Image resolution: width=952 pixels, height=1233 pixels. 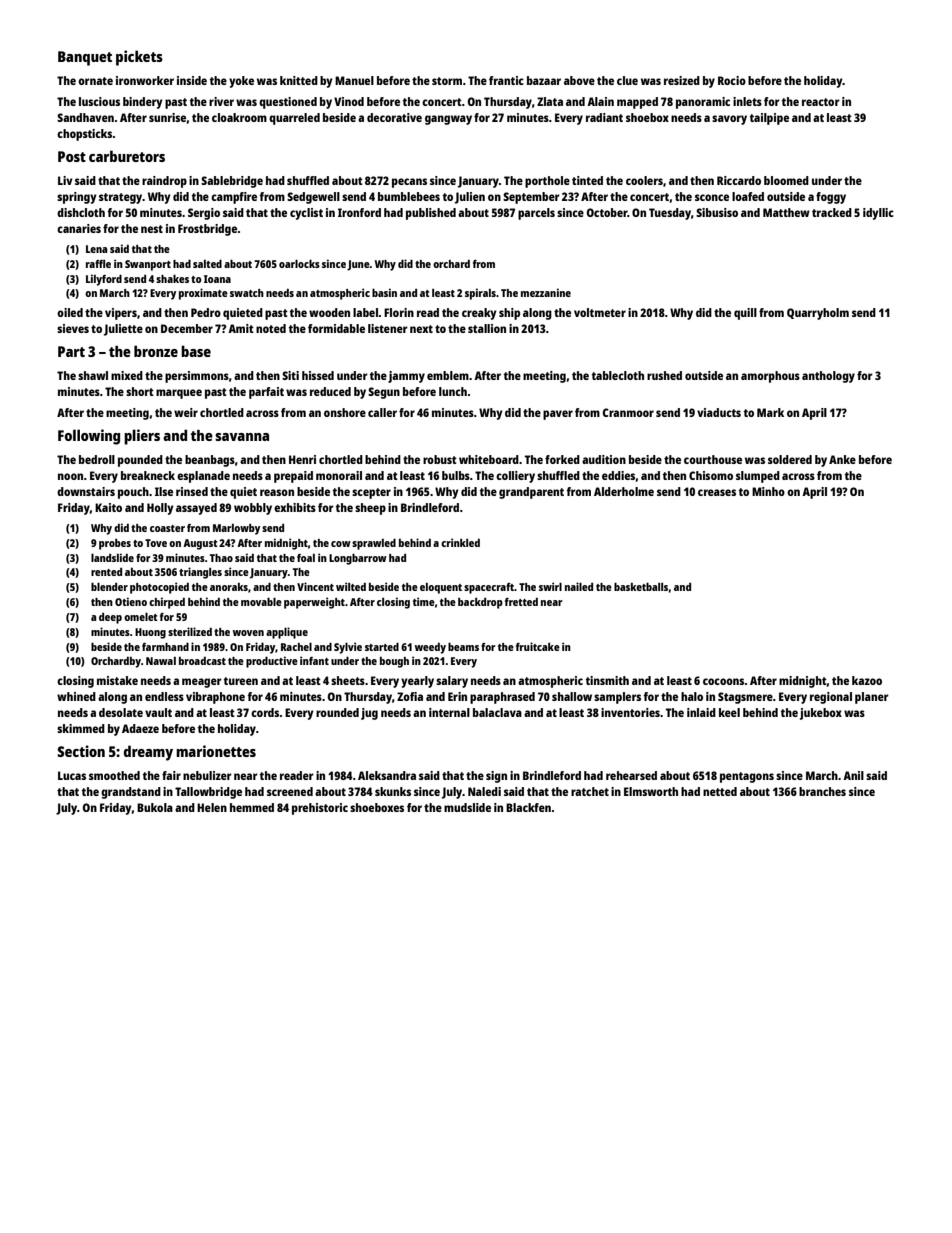 I want to click on sieves, so click(x=73, y=328).
